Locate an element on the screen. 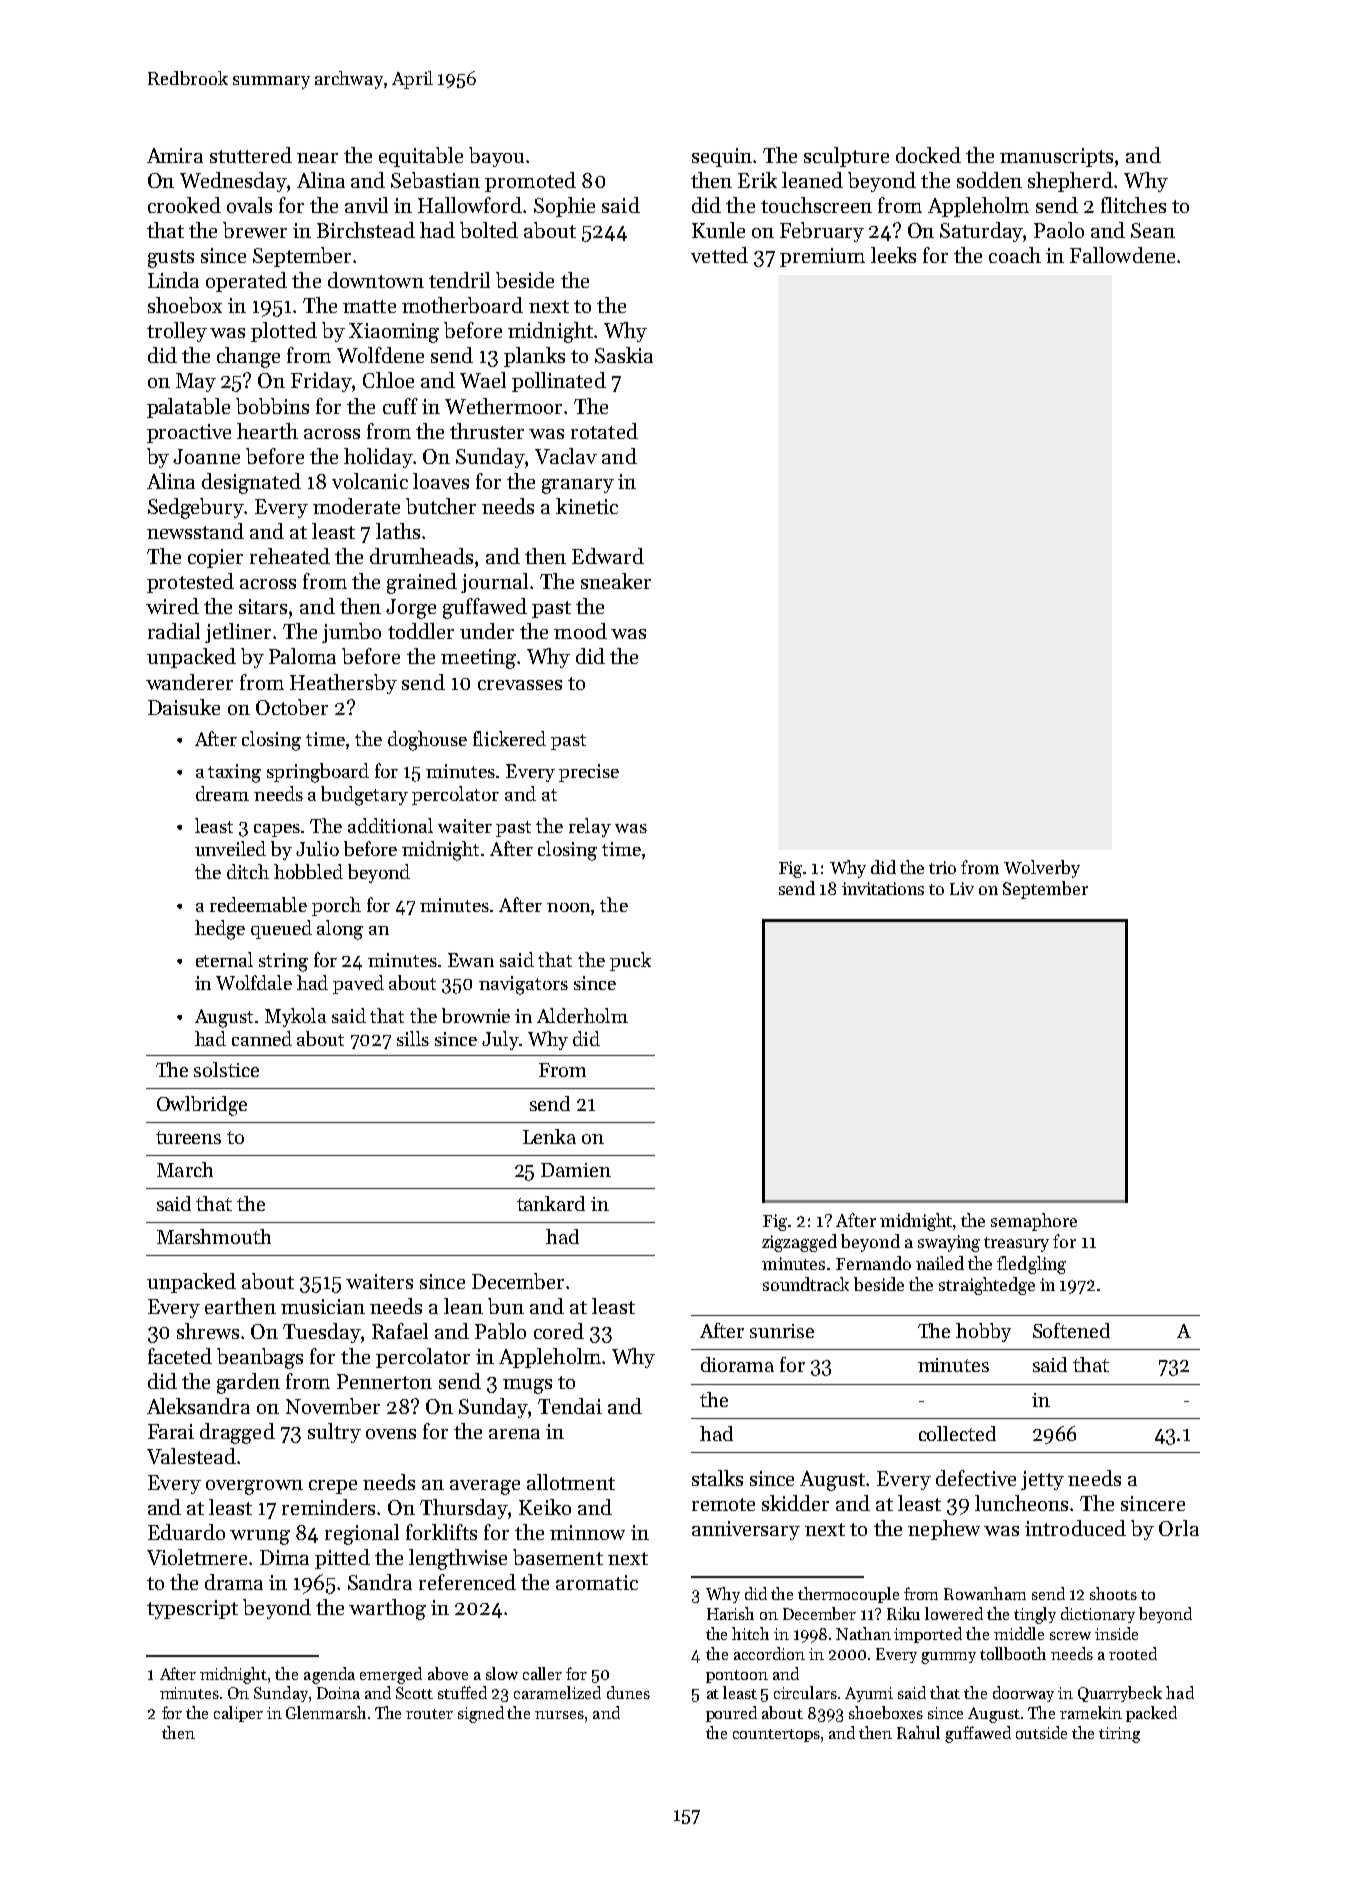 The width and height of the screenshot is (1346, 1903). additional is located at coordinates (390, 825).
